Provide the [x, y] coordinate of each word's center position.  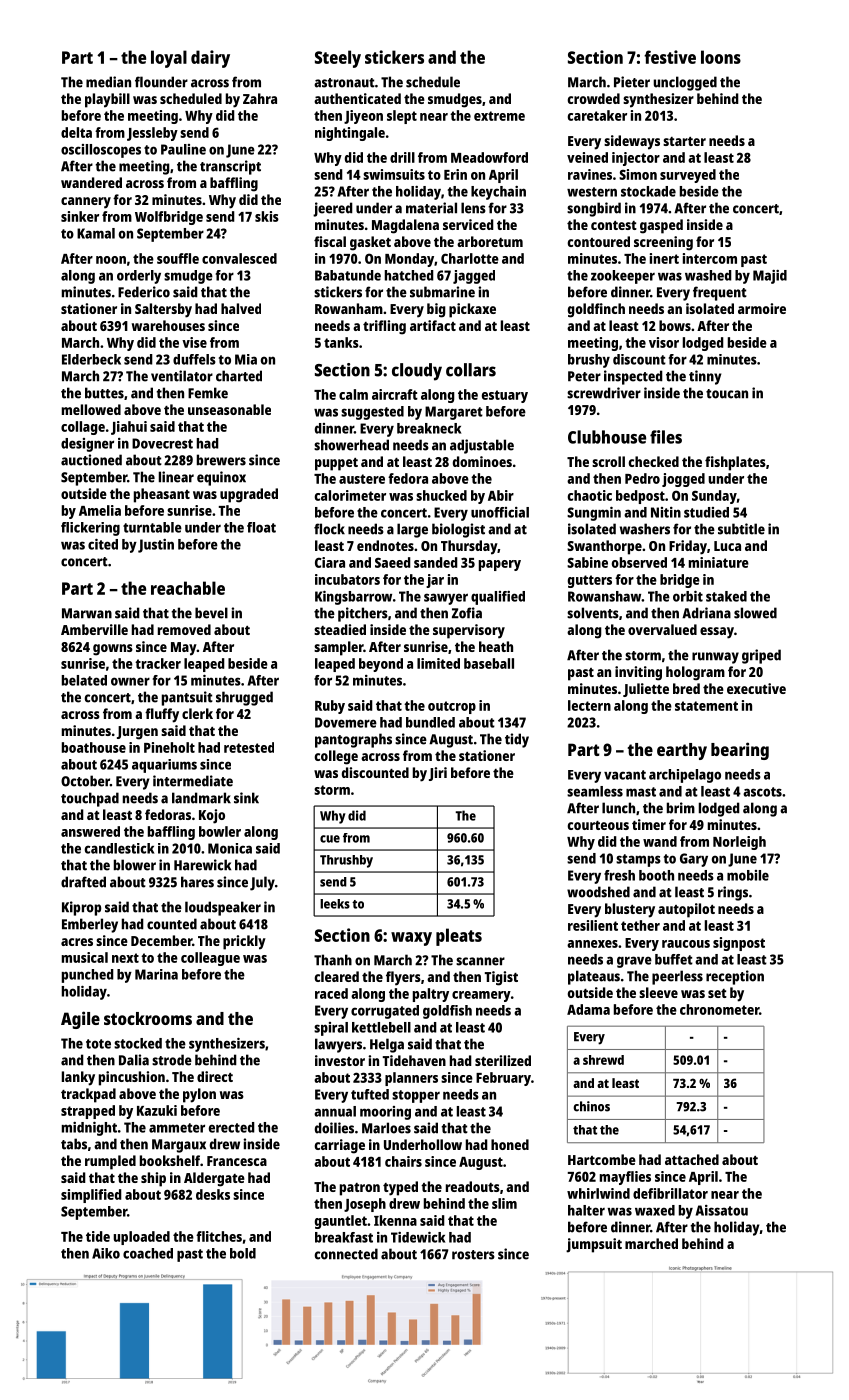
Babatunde [348, 275]
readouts [473, 1186]
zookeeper [623, 277]
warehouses [168, 325]
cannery [86, 203]
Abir [501, 495]
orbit [688, 596]
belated [84, 680]
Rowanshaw [604, 596]
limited [438, 663]
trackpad [88, 1095]
